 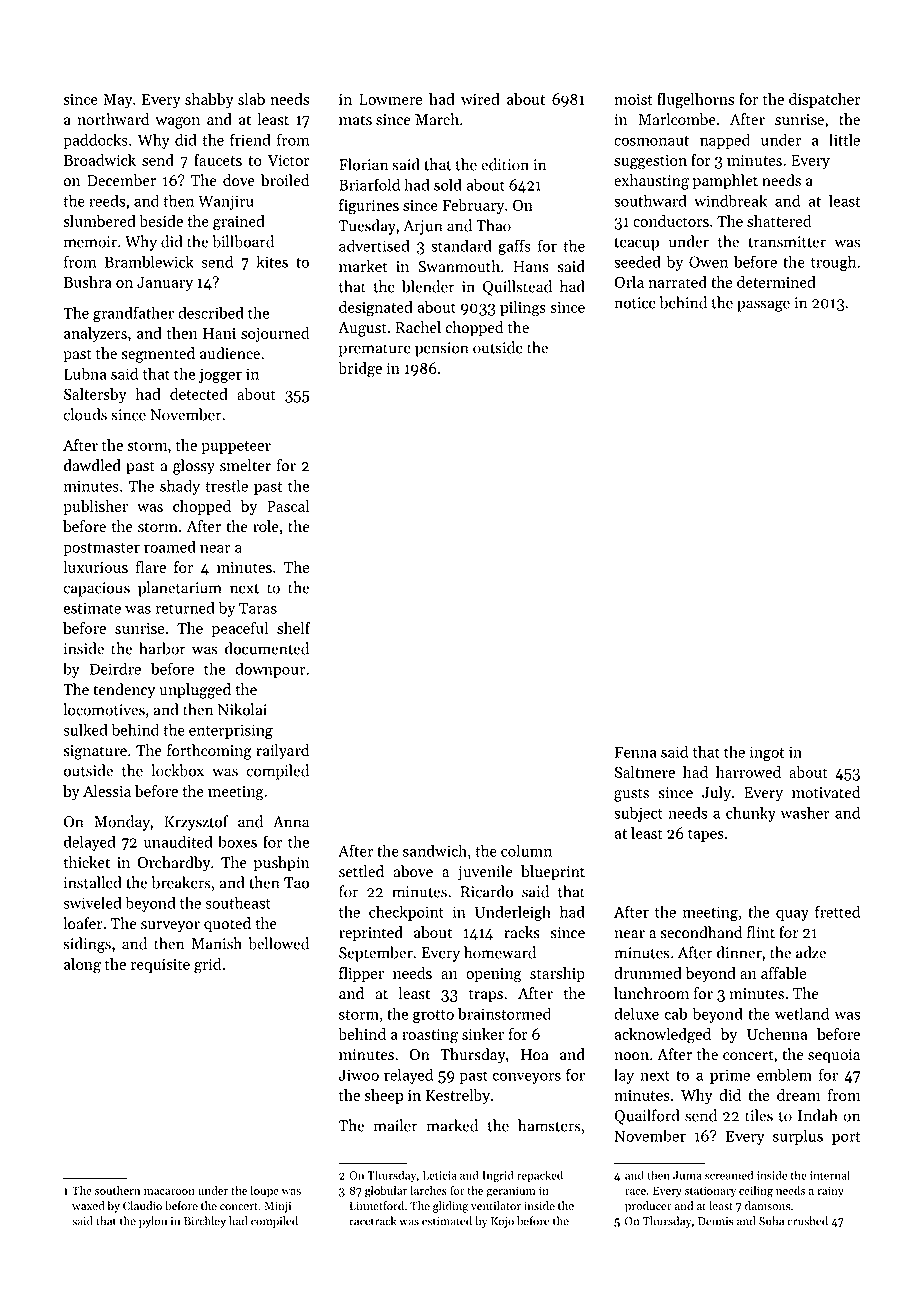 I want to click on publisher, so click(x=95, y=507).
